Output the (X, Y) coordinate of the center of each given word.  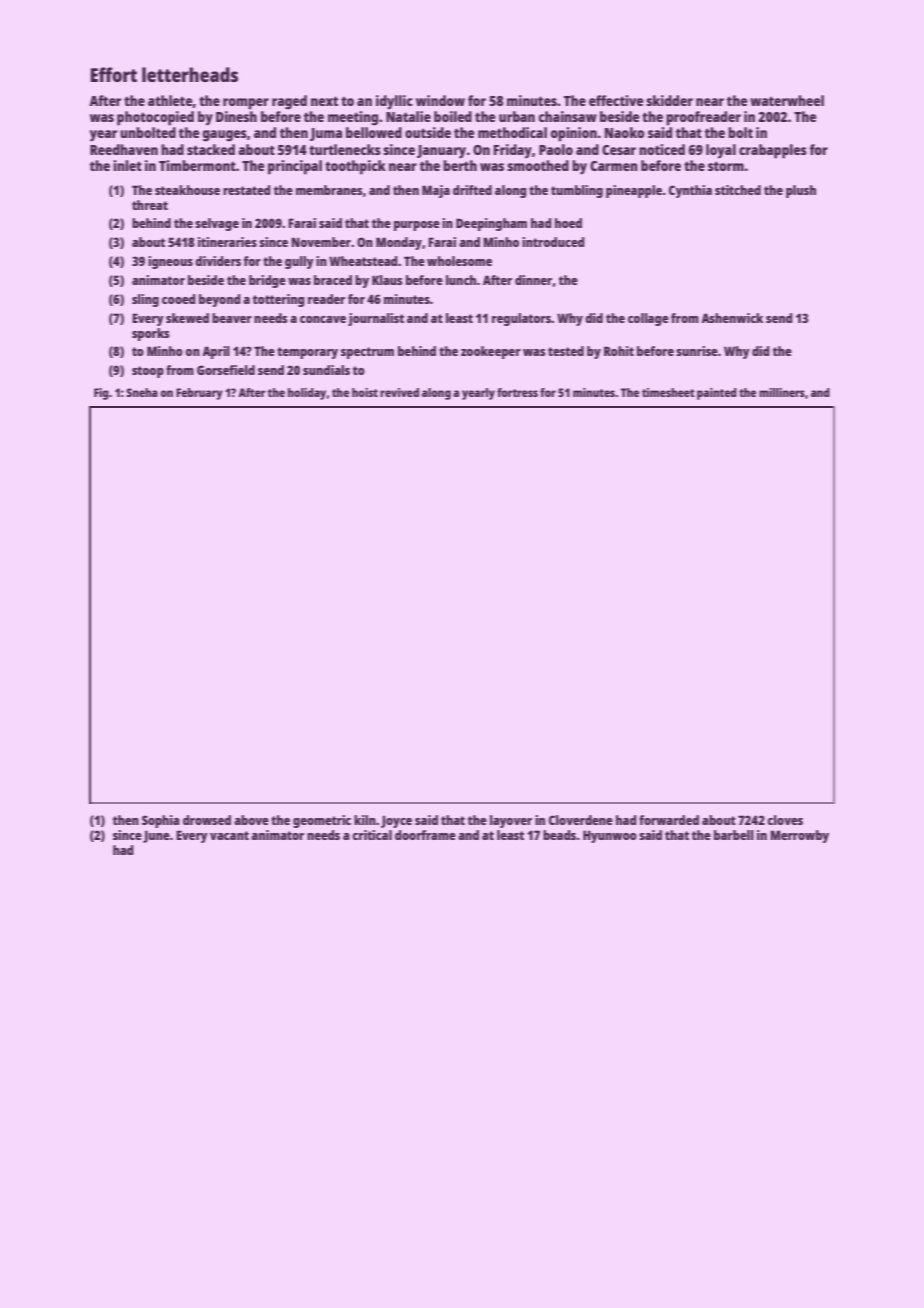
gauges (224, 136)
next (324, 101)
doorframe (425, 835)
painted (717, 394)
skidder (669, 100)
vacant (229, 835)
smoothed (538, 165)
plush (801, 191)
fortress (517, 392)
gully (299, 262)
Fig (101, 394)
